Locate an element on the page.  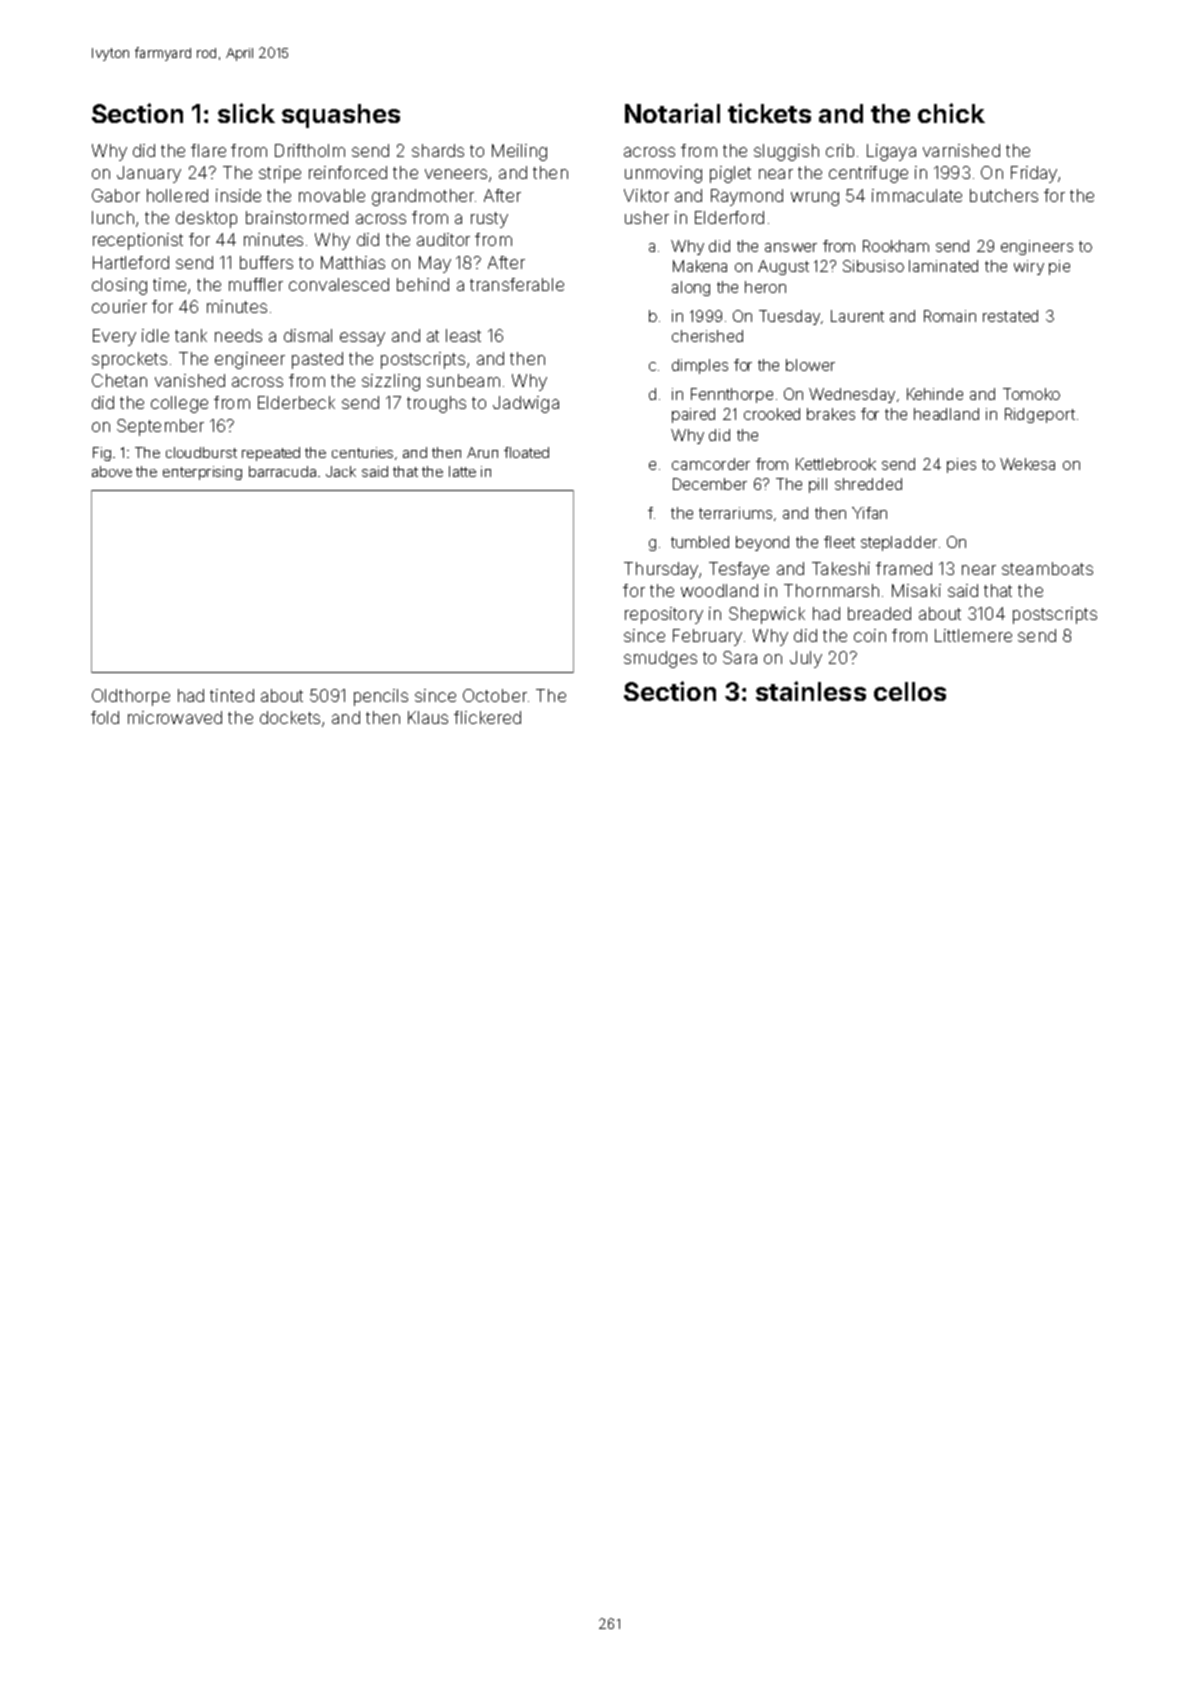
dimples is located at coordinates (700, 366).
